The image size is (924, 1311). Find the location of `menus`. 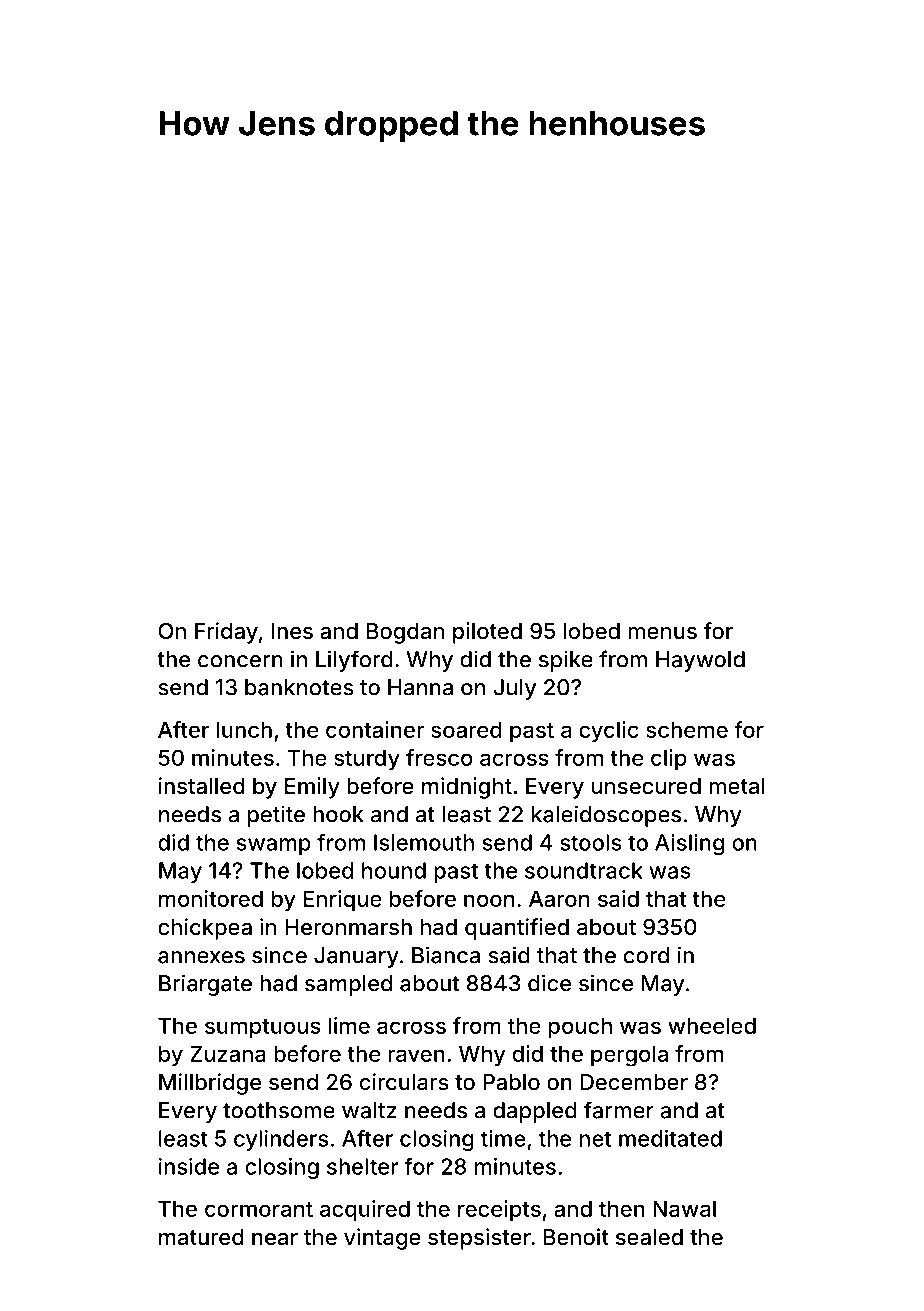

menus is located at coordinates (662, 633).
